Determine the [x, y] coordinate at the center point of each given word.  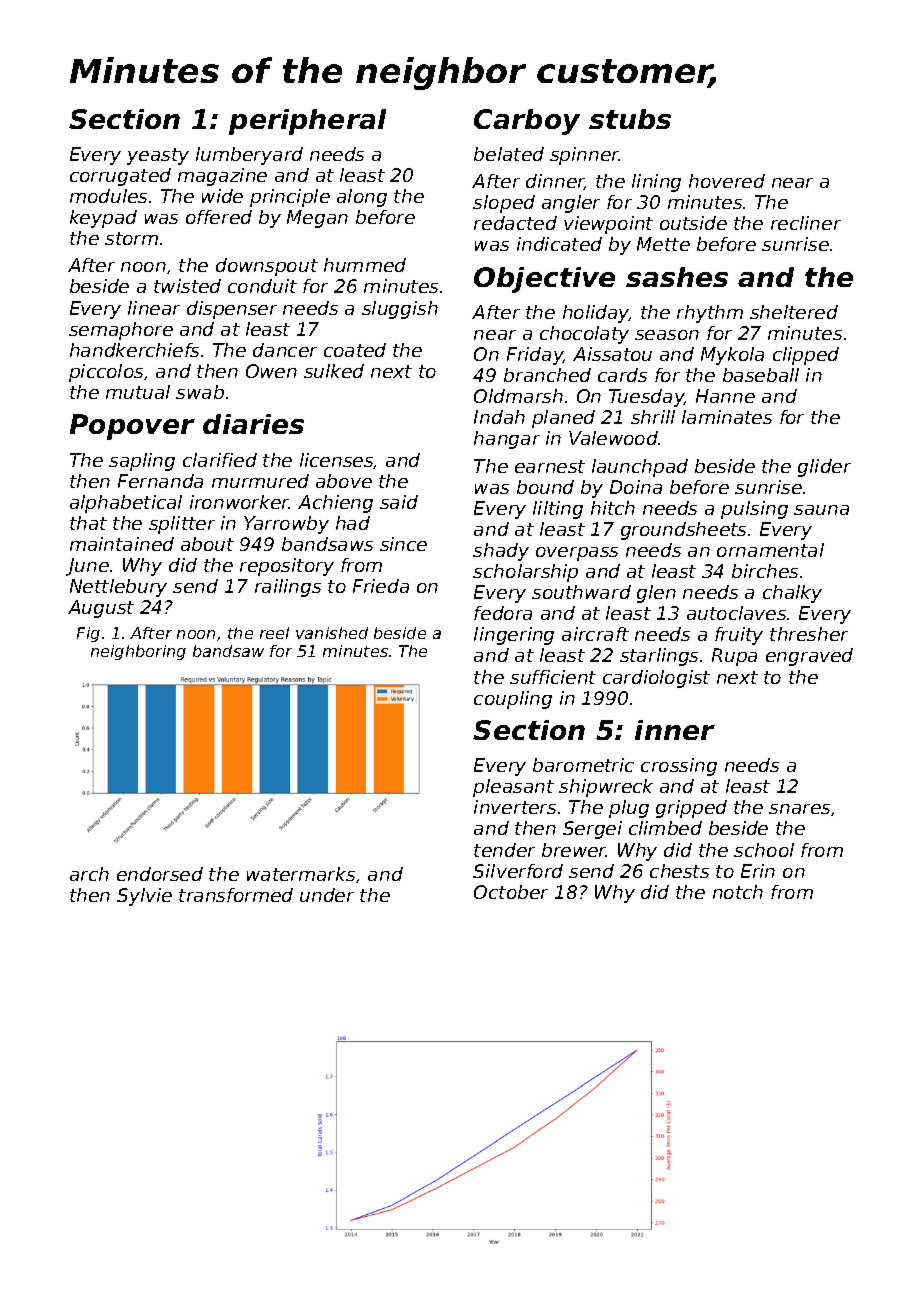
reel [274, 633]
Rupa [734, 657]
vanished [332, 633]
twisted [187, 286]
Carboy [527, 122]
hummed [365, 265]
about [207, 544]
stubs [630, 119]
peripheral [307, 122]
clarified [220, 460]
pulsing [754, 510]
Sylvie [144, 897]
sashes [677, 277]
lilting [558, 510]
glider [824, 468]
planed [563, 419]
